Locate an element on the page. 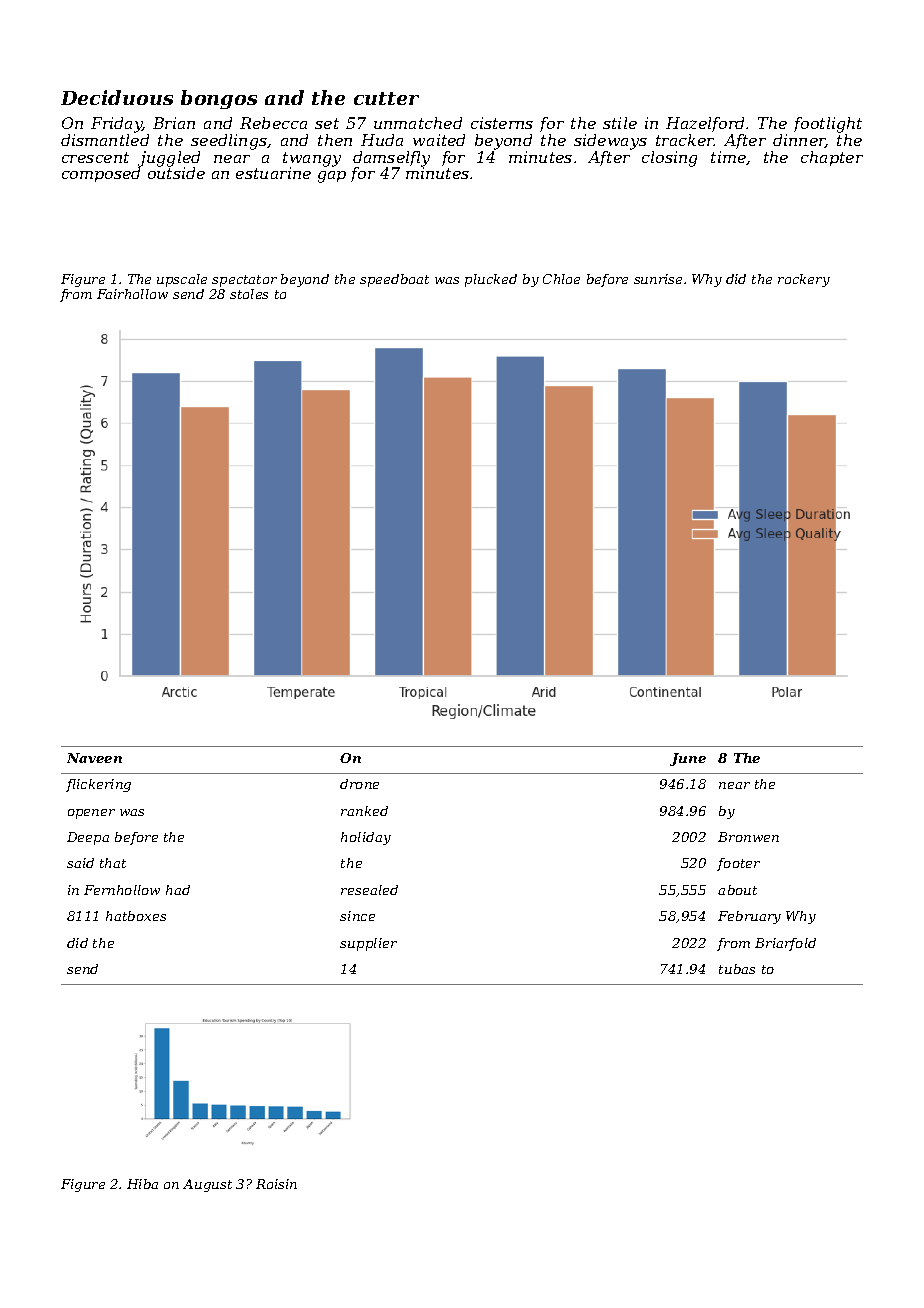 The height and width of the page is (1308, 924). Hiba is located at coordinates (142, 1184).
